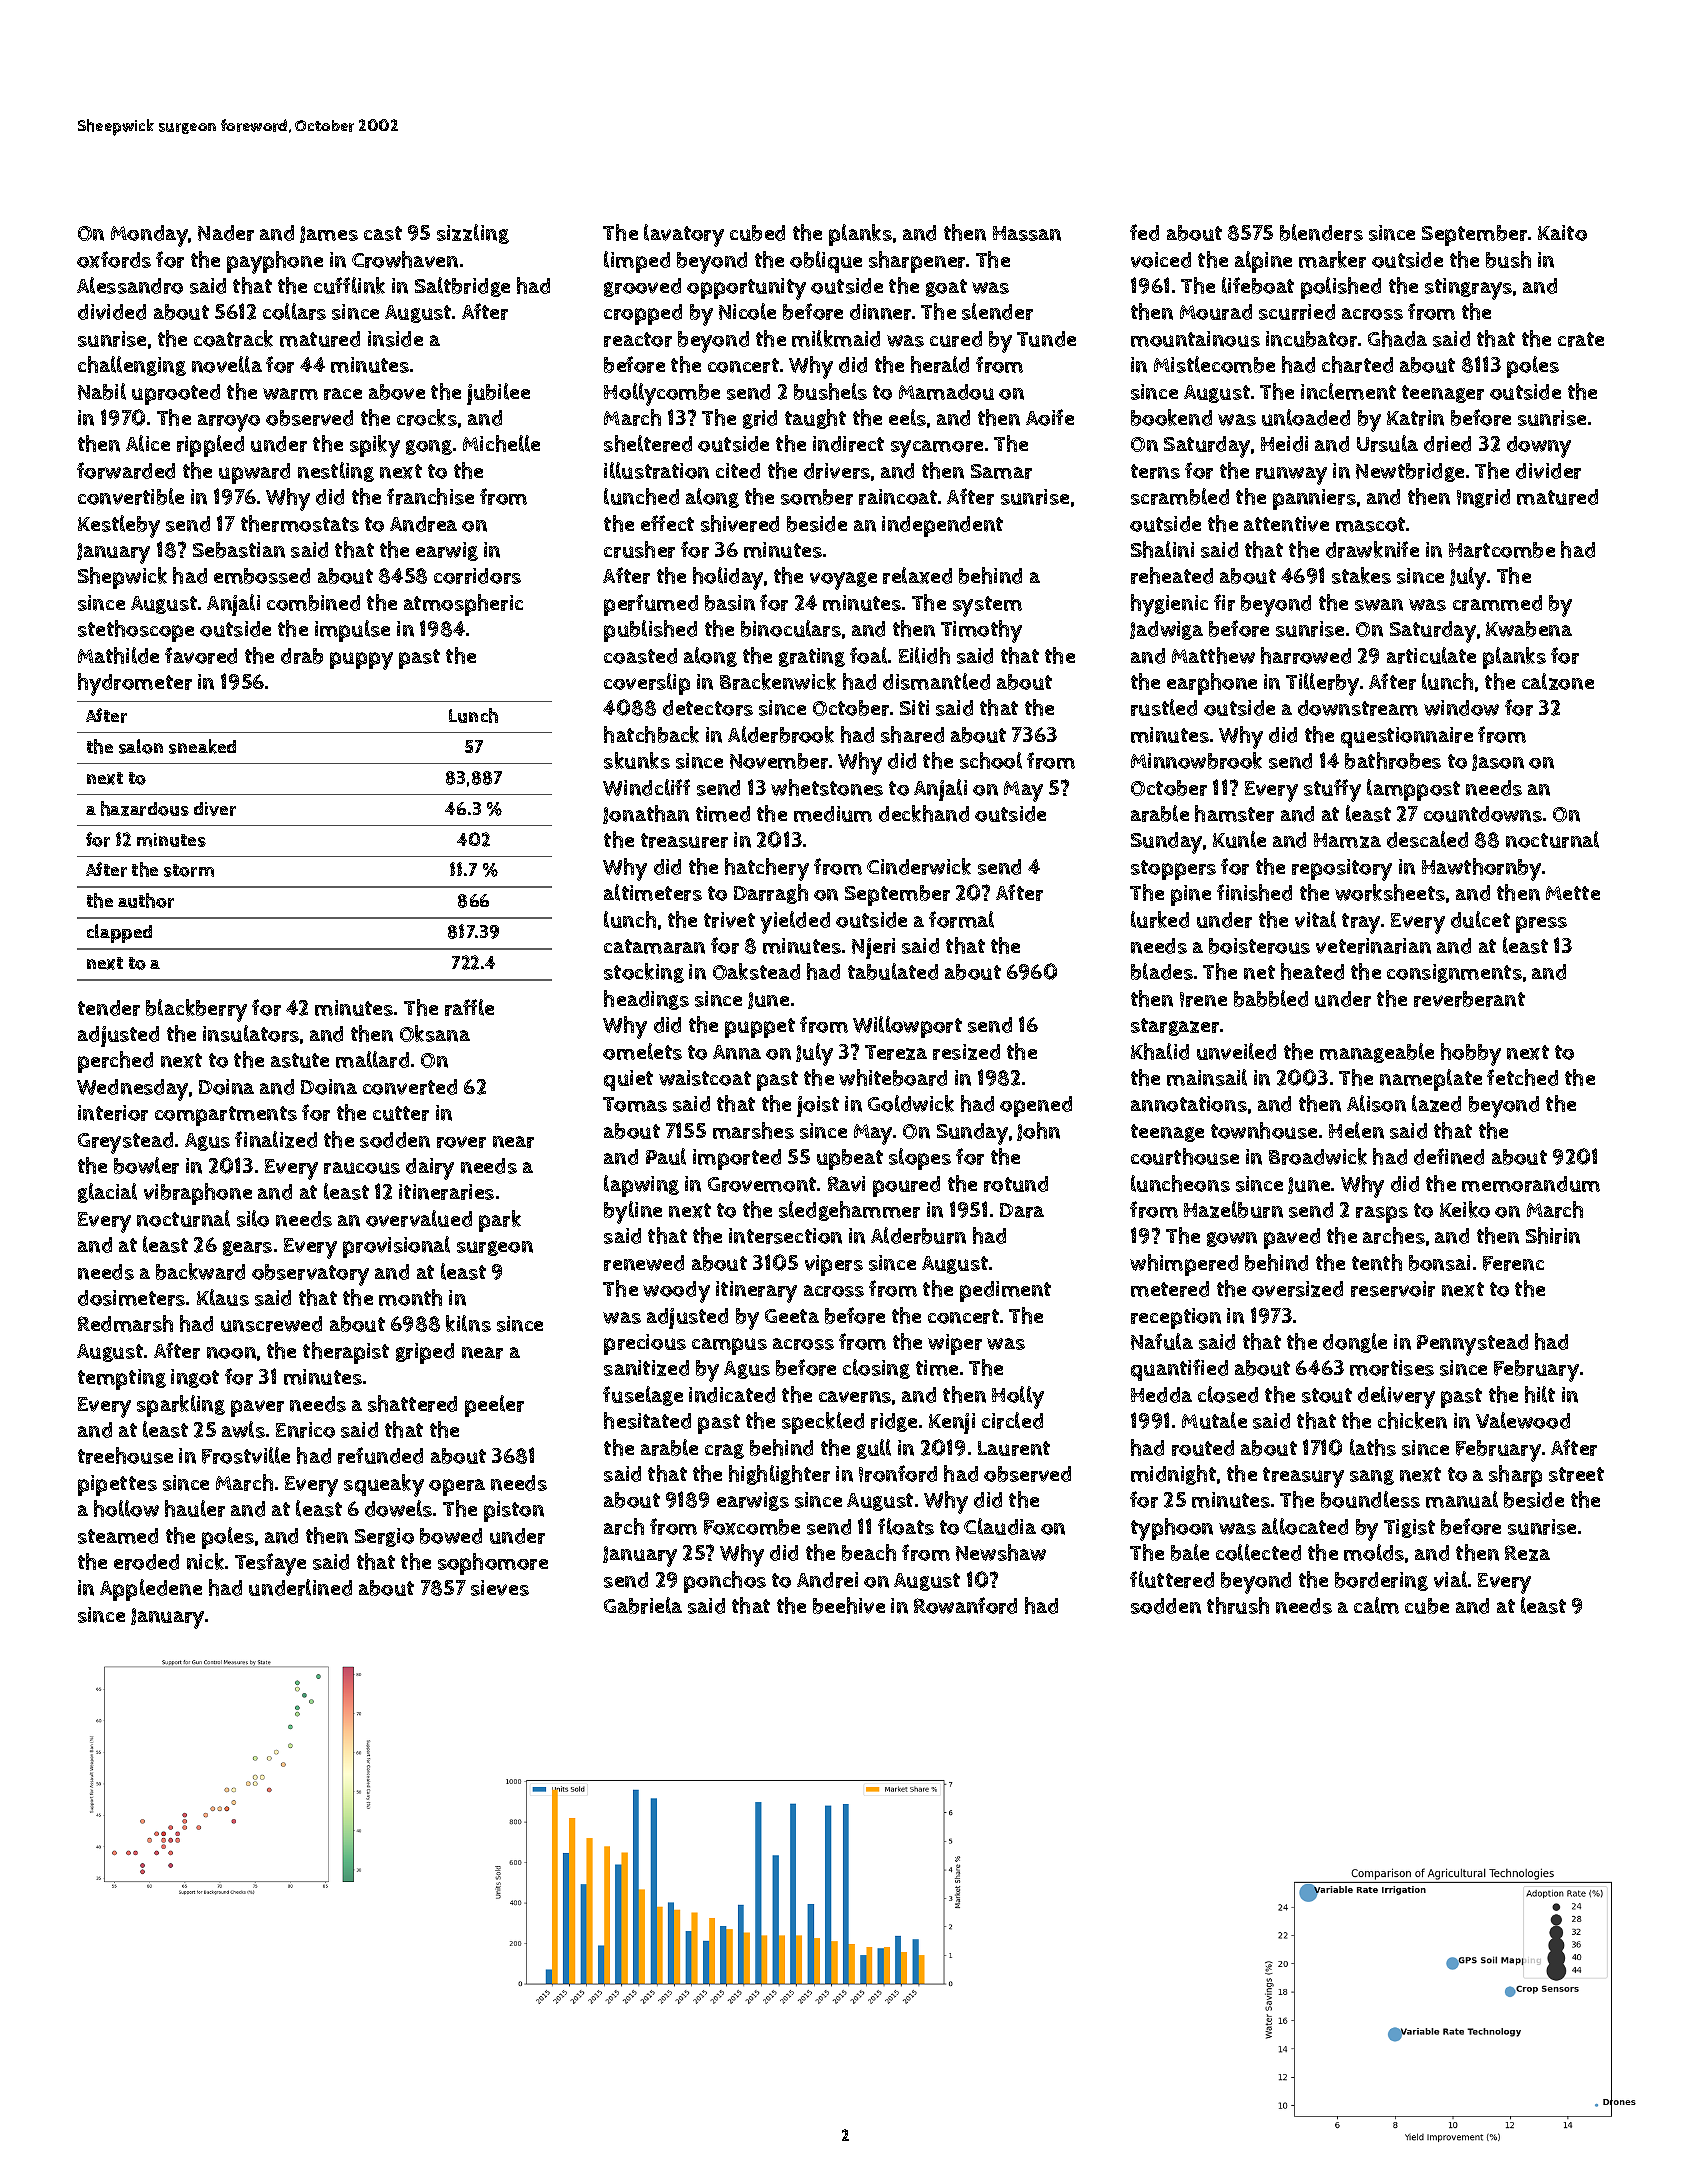 Image resolution: width=1683 pixels, height=2178 pixels. Describe the element at coordinates (1562, 233) in the image. I see `Kaito` at that location.
